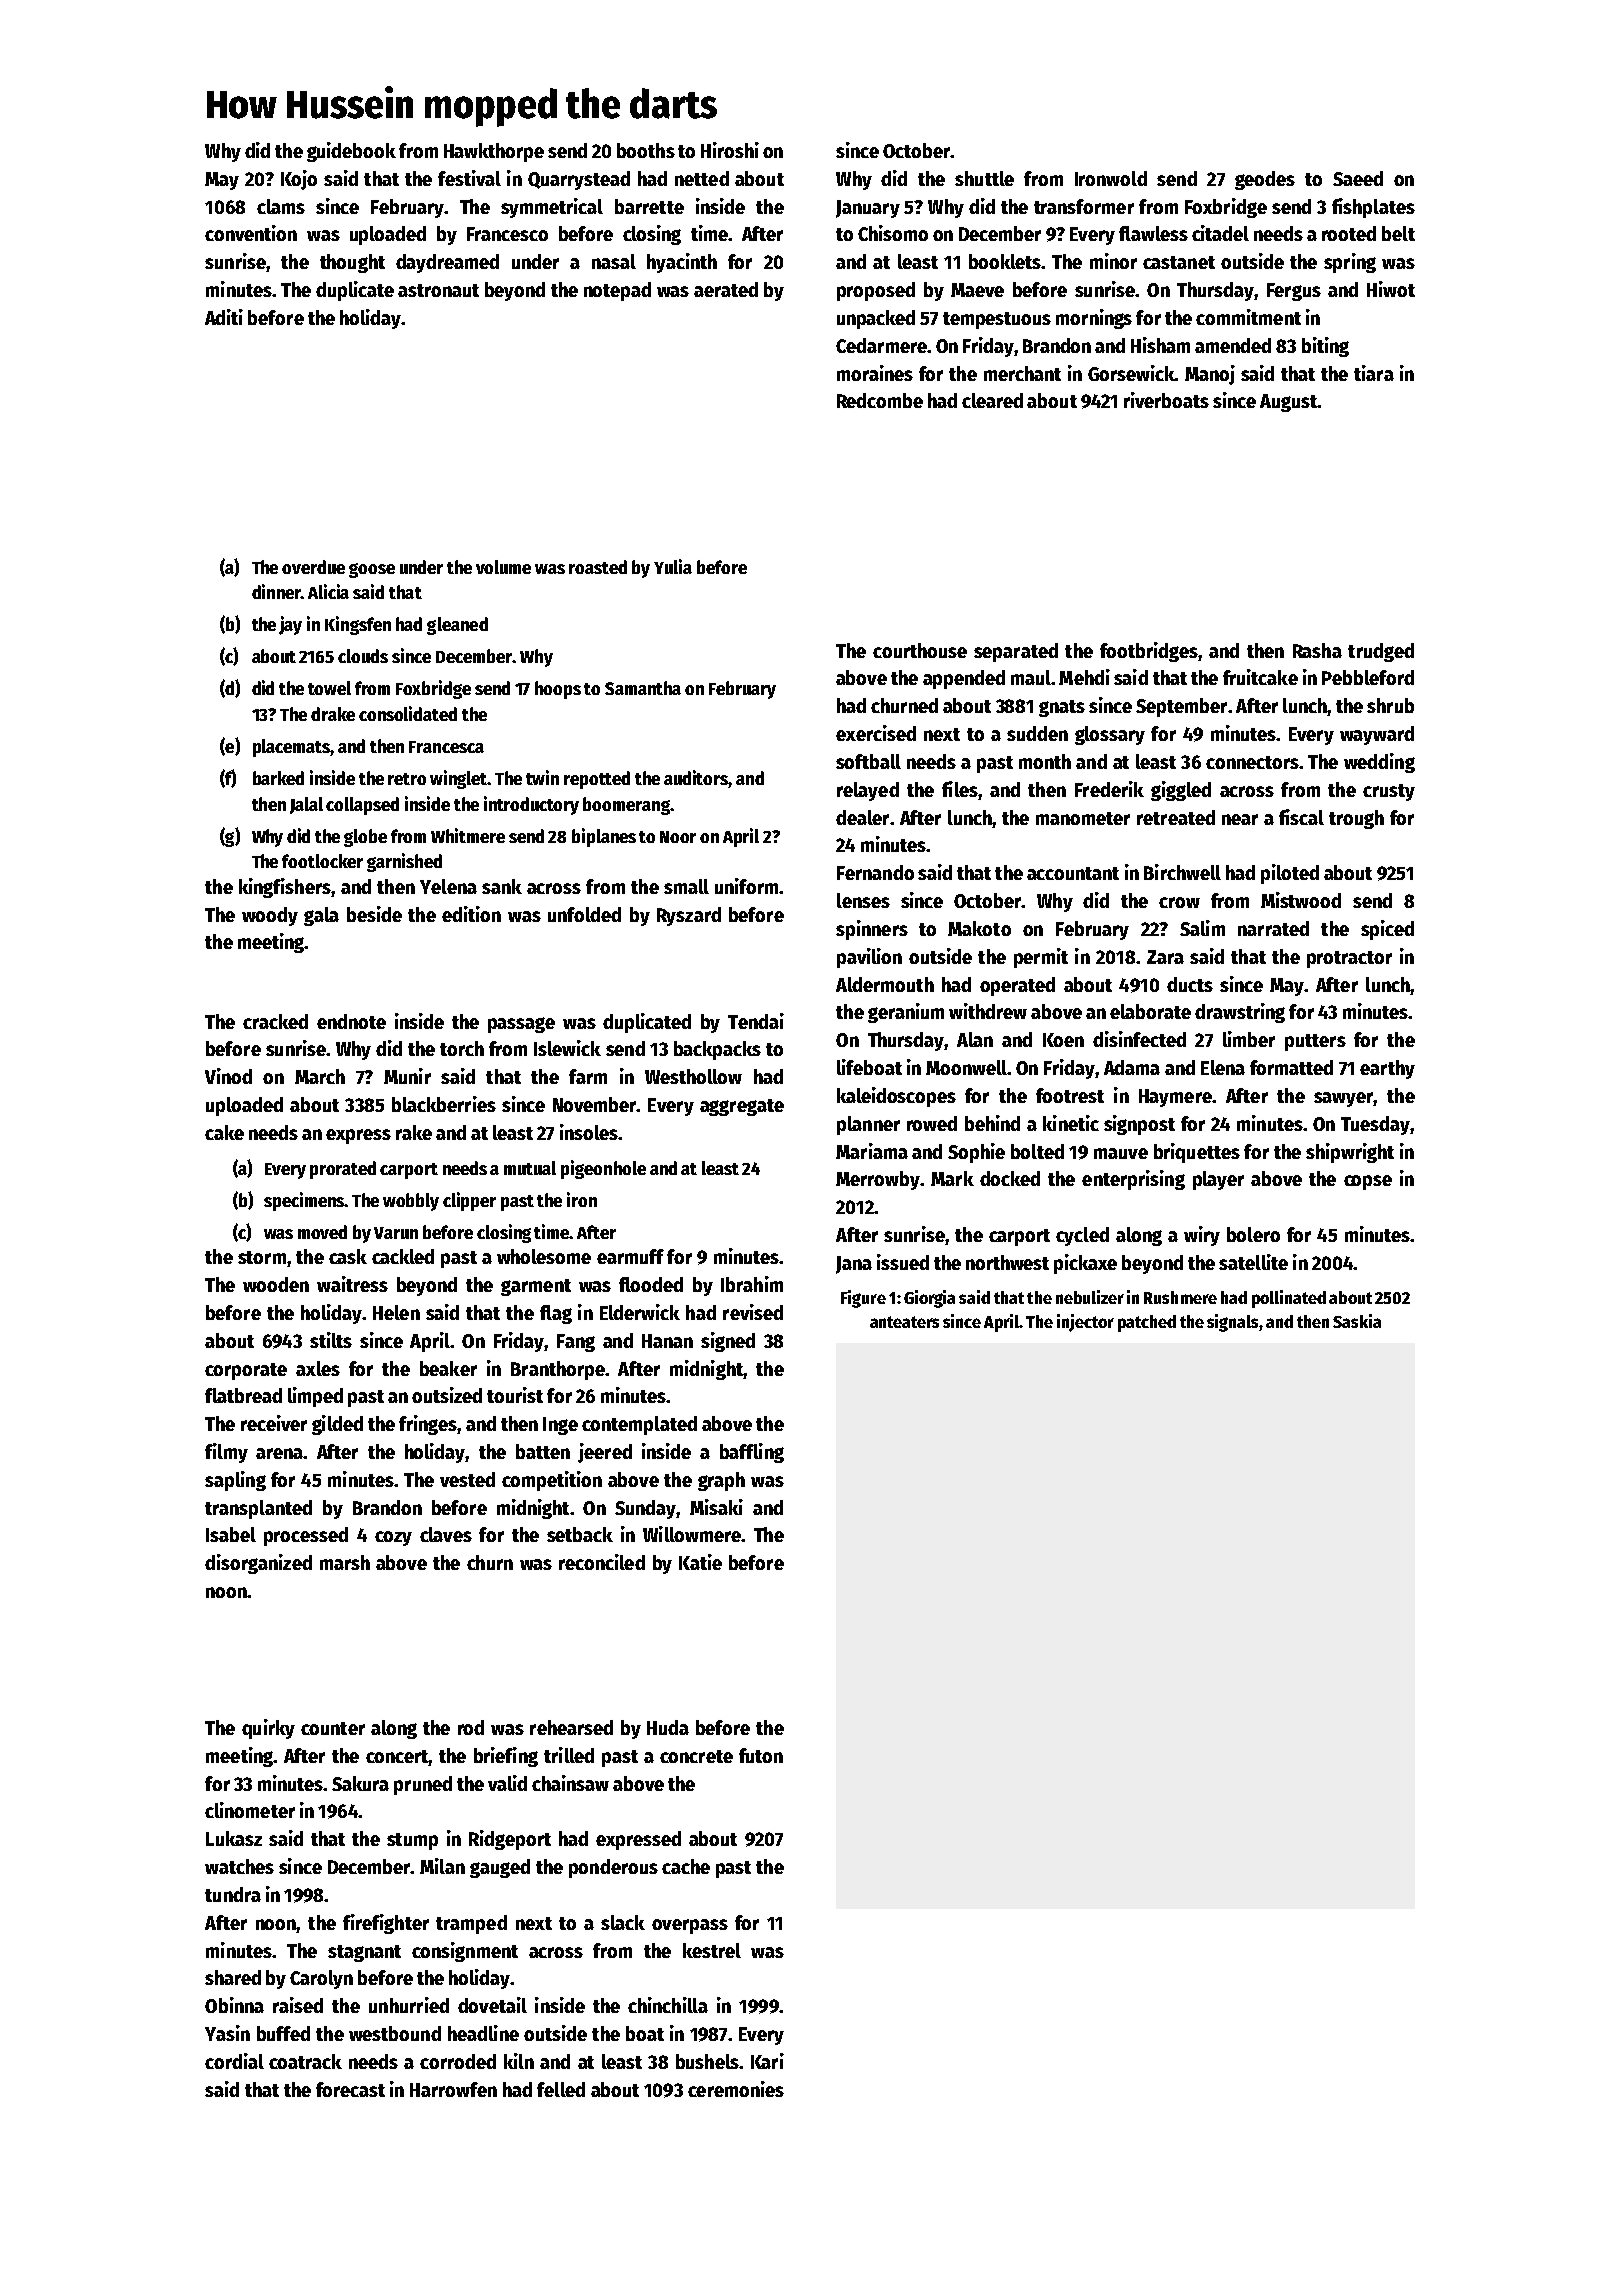  I want to click on retreated, so click(1176, 817).
